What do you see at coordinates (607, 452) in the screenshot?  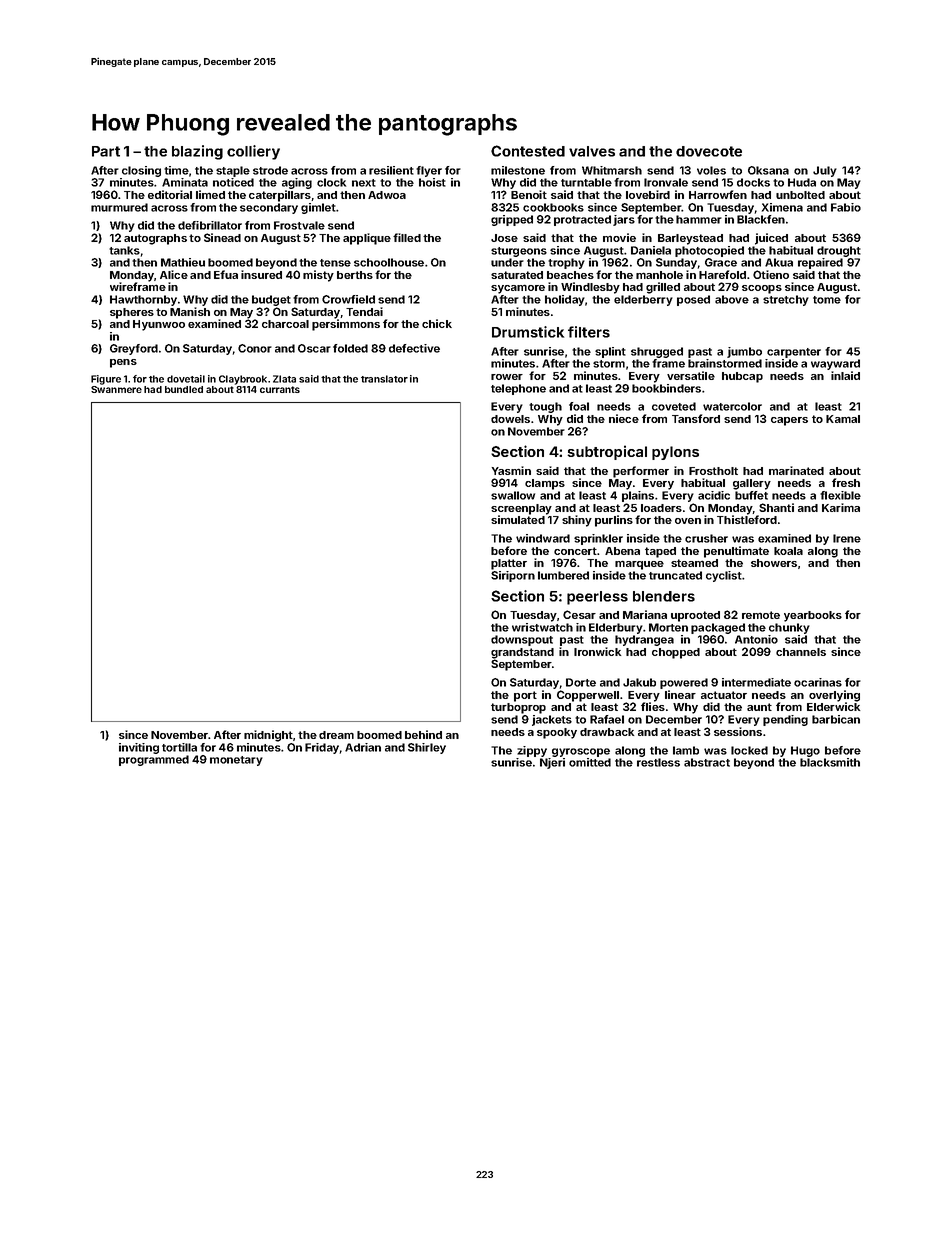 I see `subtropical` at bounding box center [607, 452].
